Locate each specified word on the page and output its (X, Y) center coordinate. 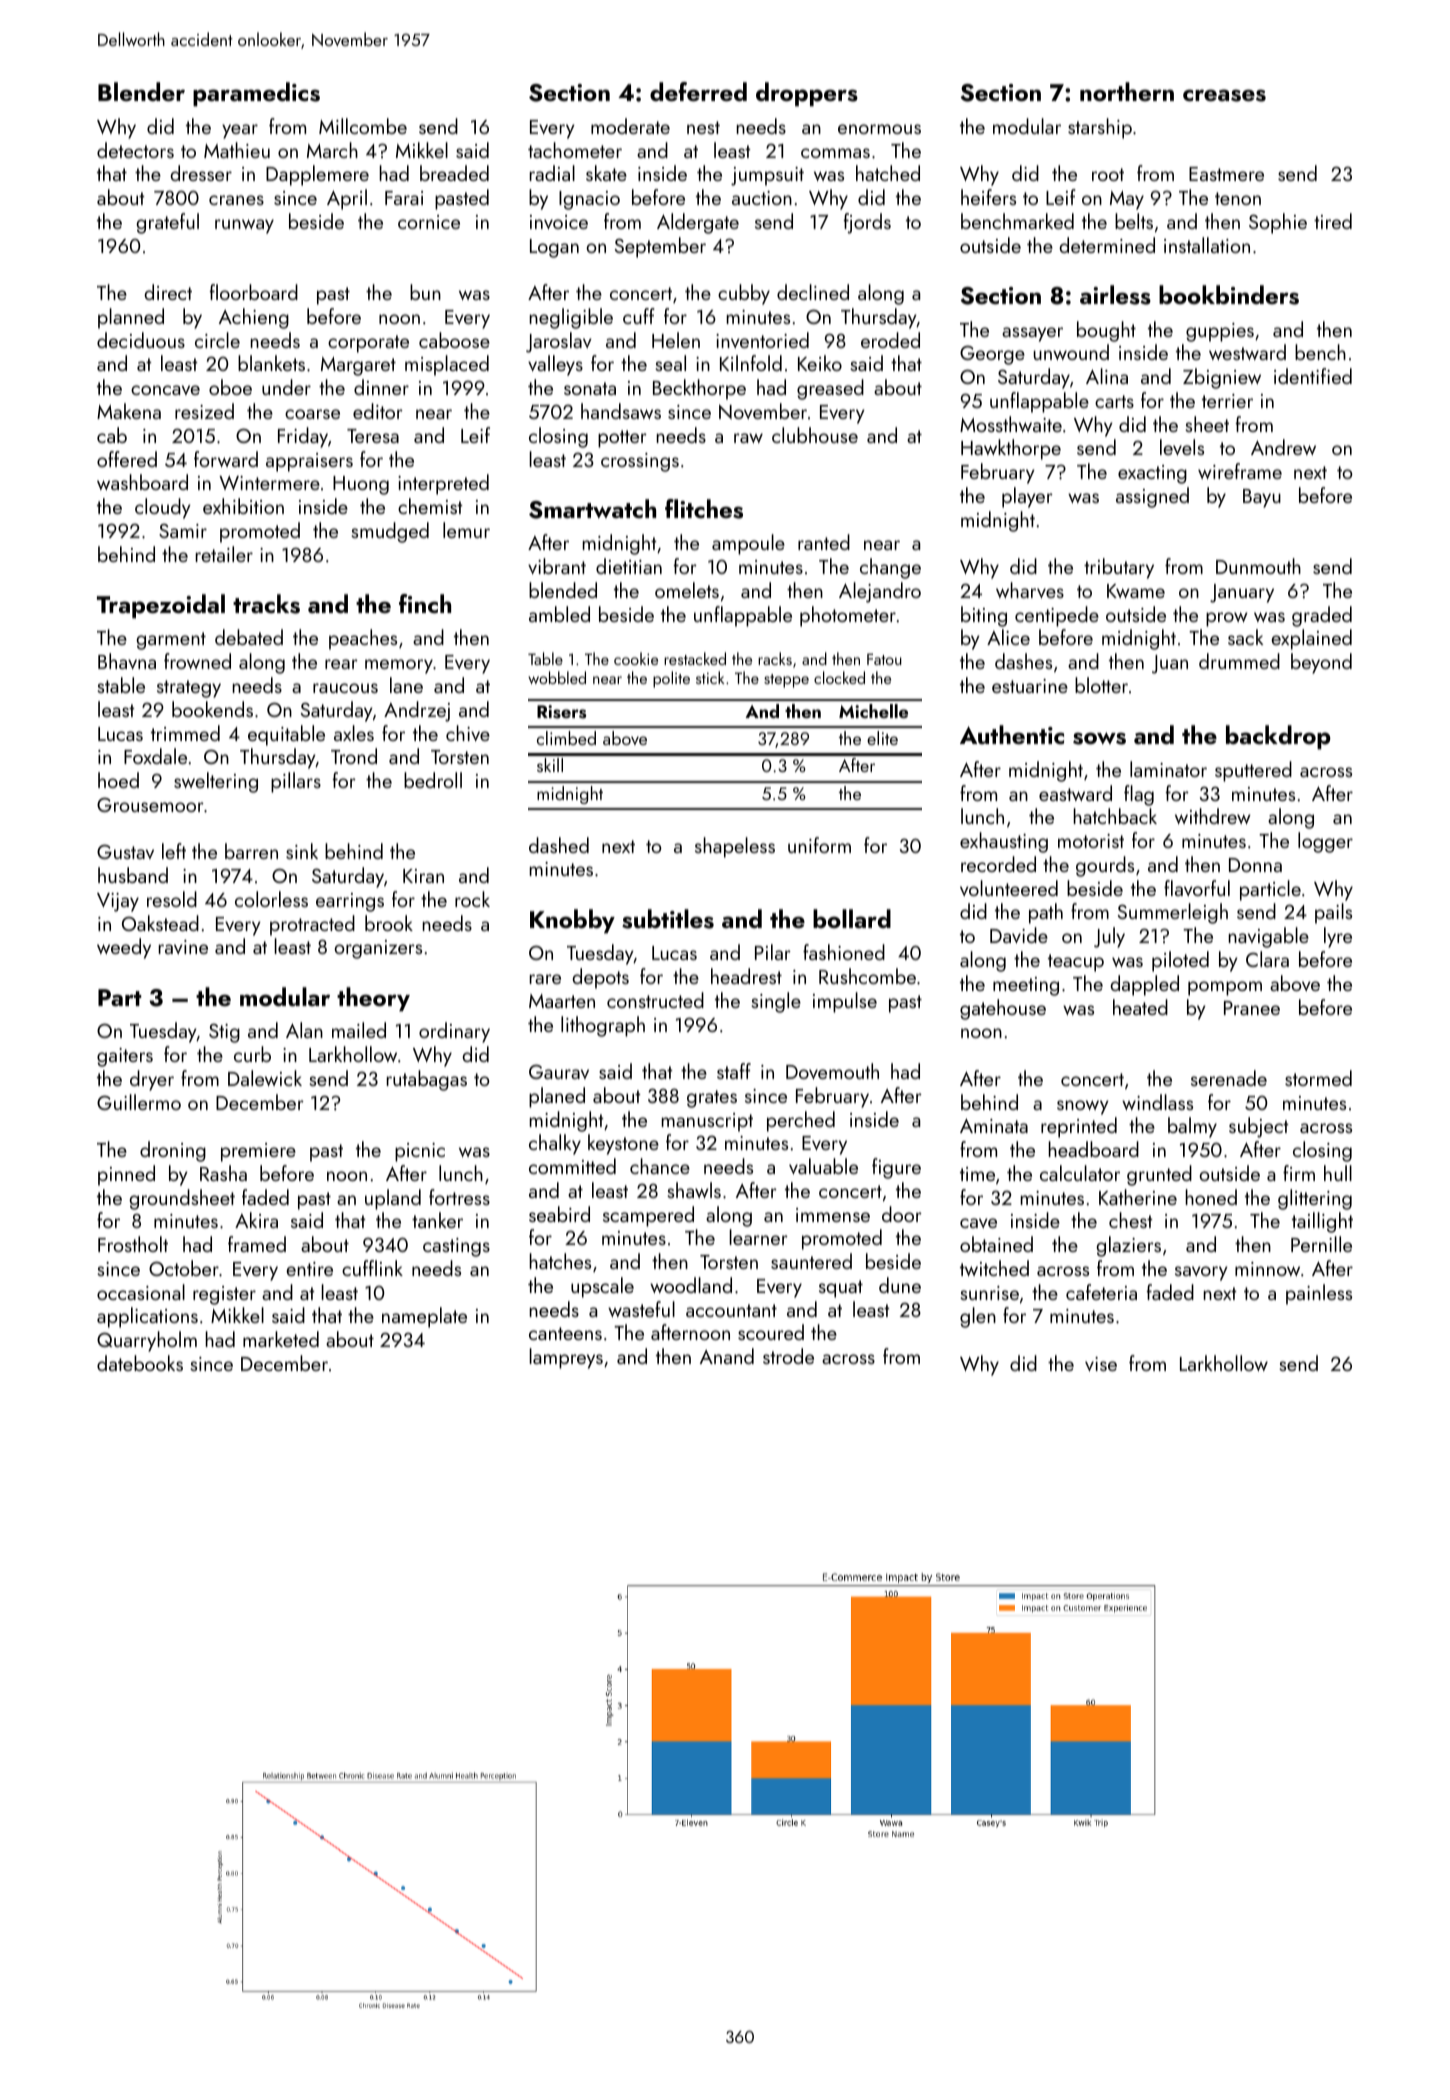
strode (788, 1356)
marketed (281, 1339)
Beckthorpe (699, 389)
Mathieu (237, 150)
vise (1101, 1364)
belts (1134, 221)
